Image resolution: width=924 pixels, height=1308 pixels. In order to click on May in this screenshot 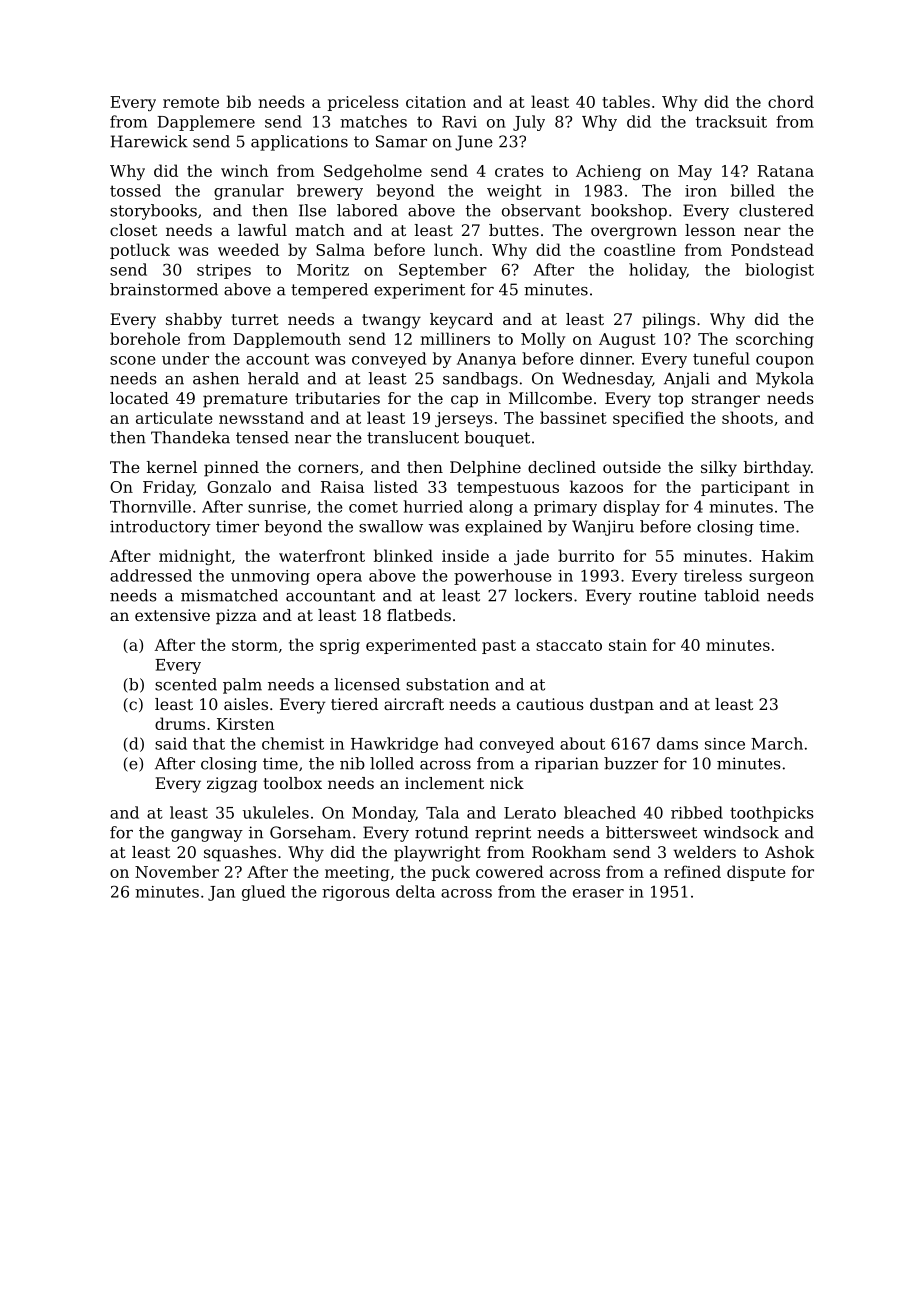, I will do `click(695, 173)`.
